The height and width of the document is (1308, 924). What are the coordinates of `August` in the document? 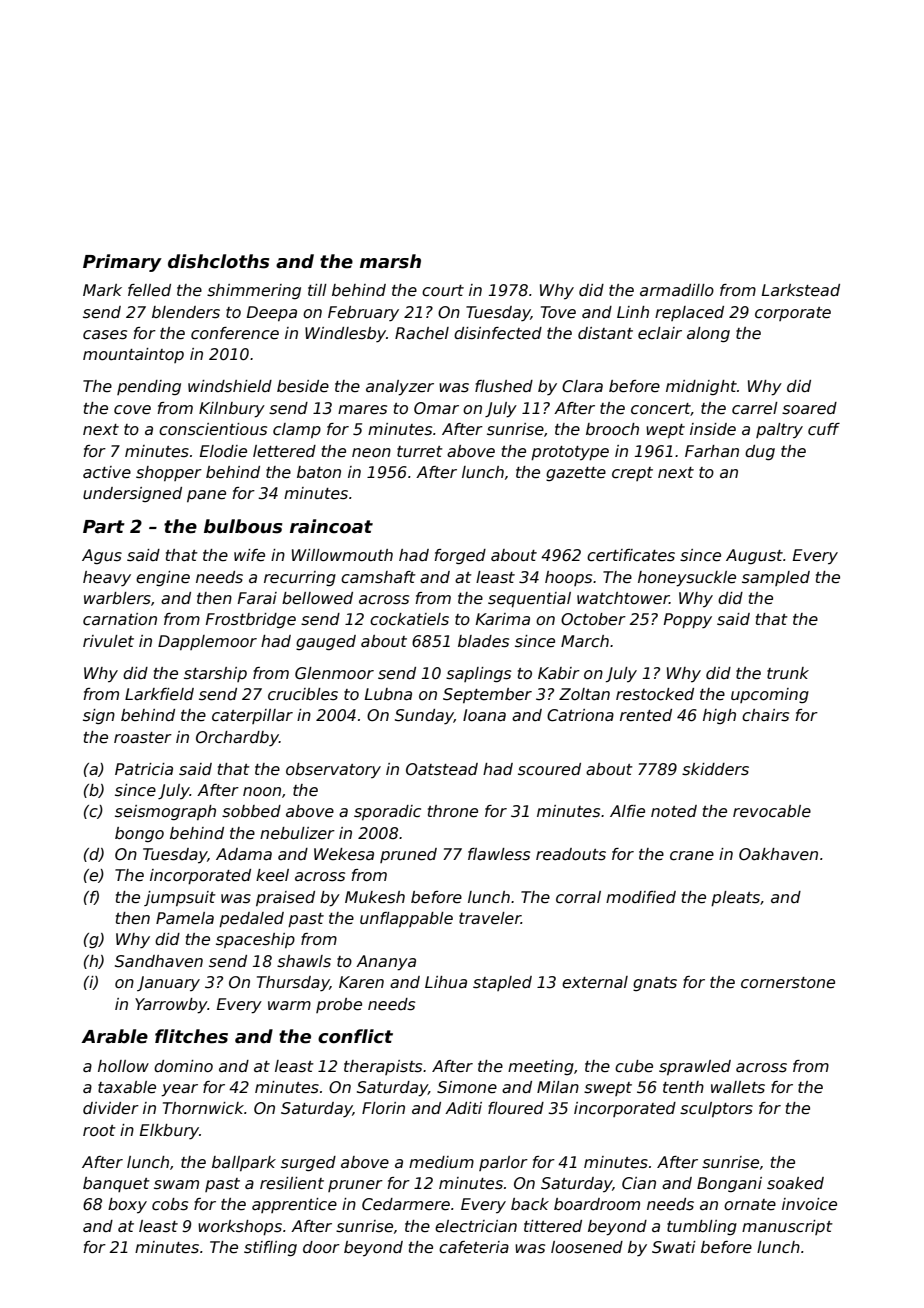 It's located at (754, 556).
